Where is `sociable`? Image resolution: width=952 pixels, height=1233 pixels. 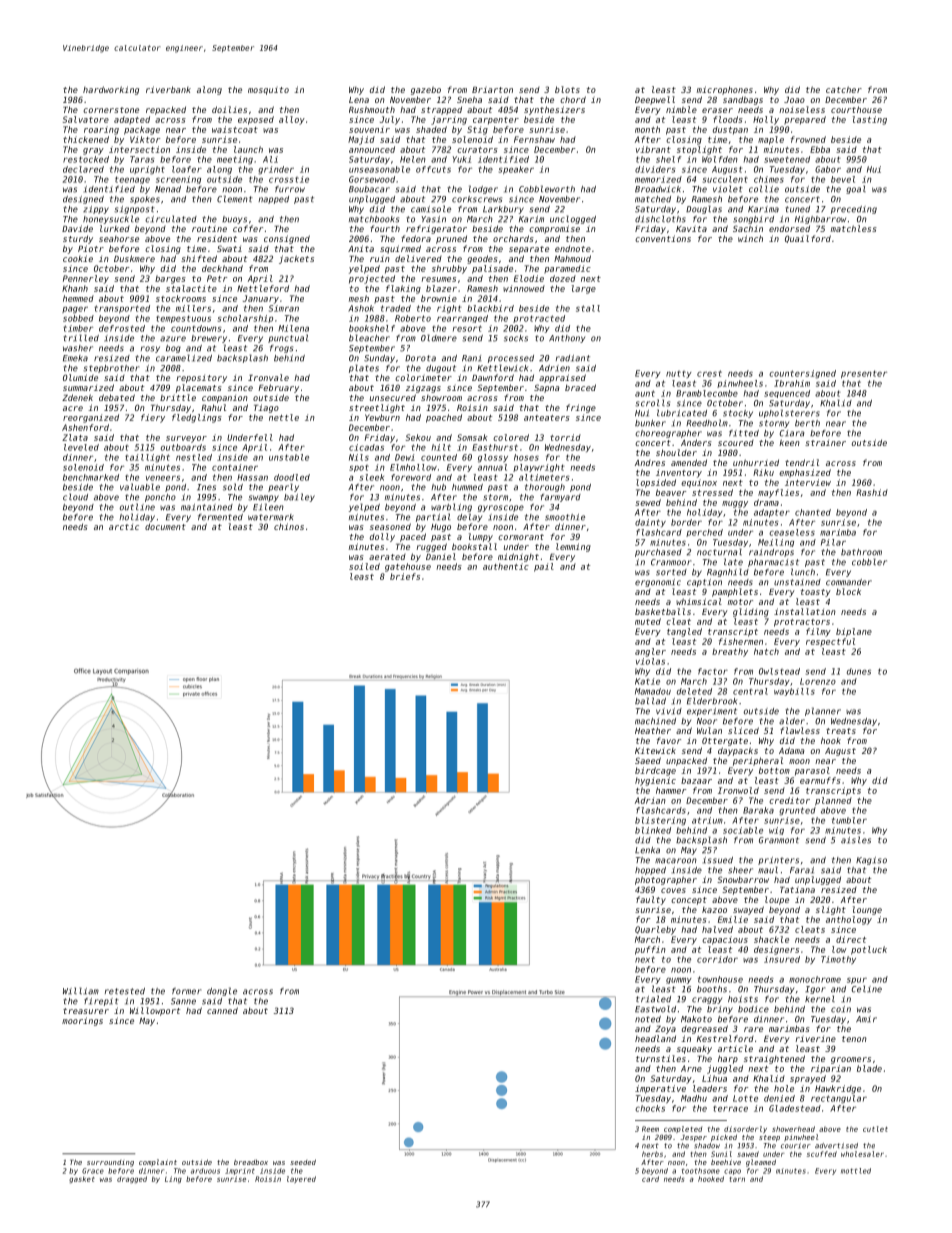 sociable is located at coordinates (743, 830).
